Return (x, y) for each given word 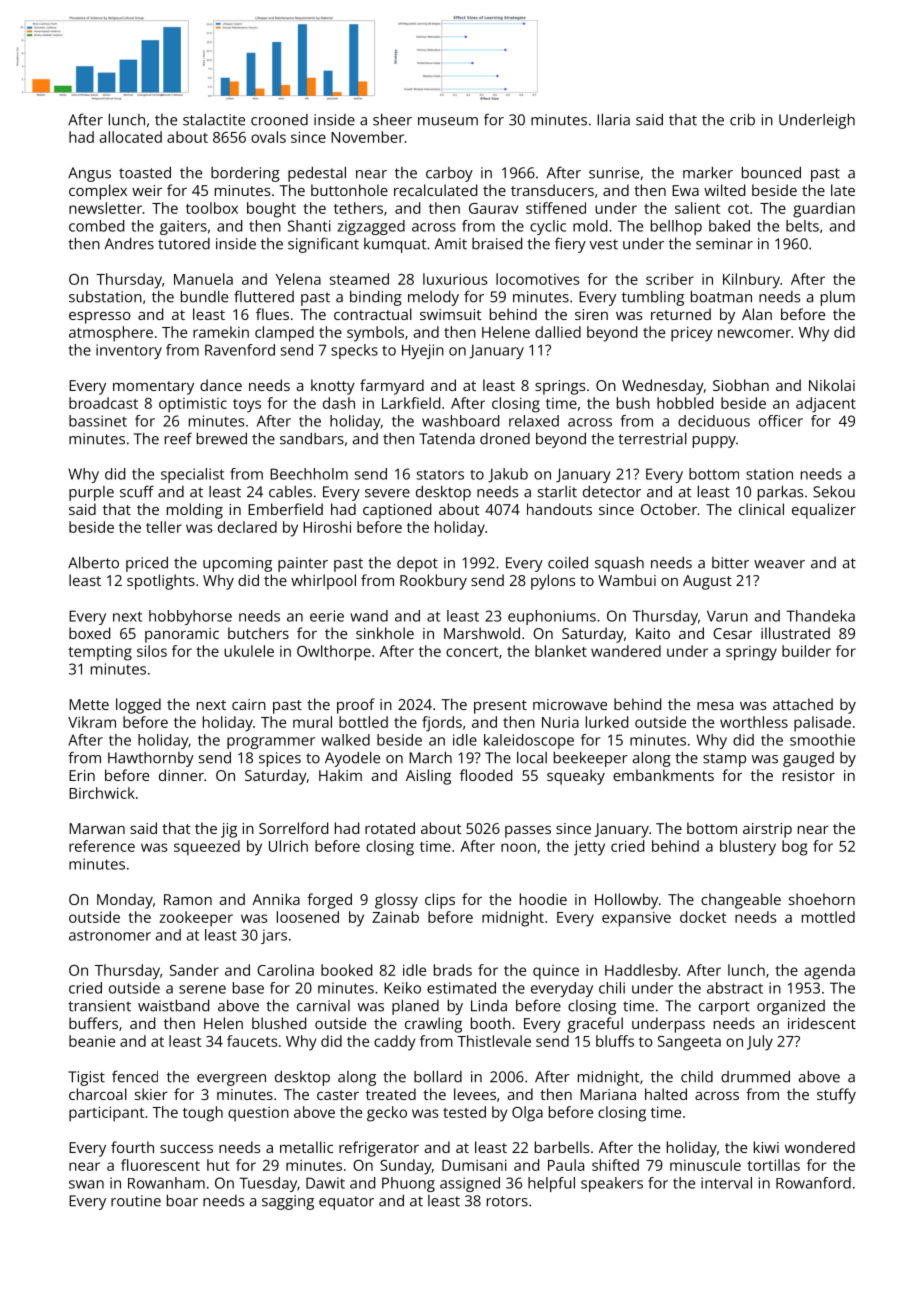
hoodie (543, 899)
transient (99, 1006)
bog (795, 848)
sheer (392, 120)
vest (603, 244)
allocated (130, 137)
